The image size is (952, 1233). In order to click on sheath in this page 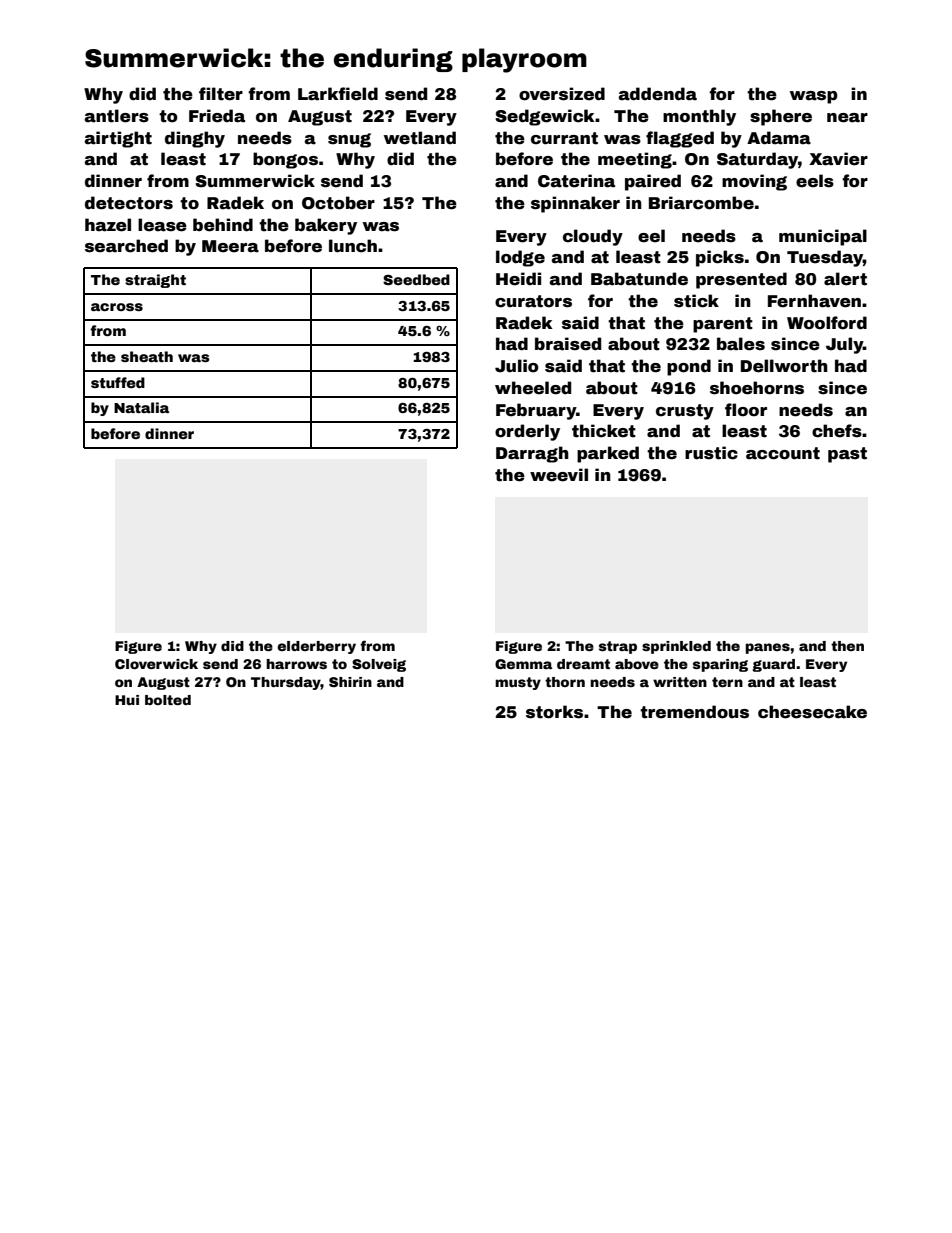, I will do `click(147, 356)`.
